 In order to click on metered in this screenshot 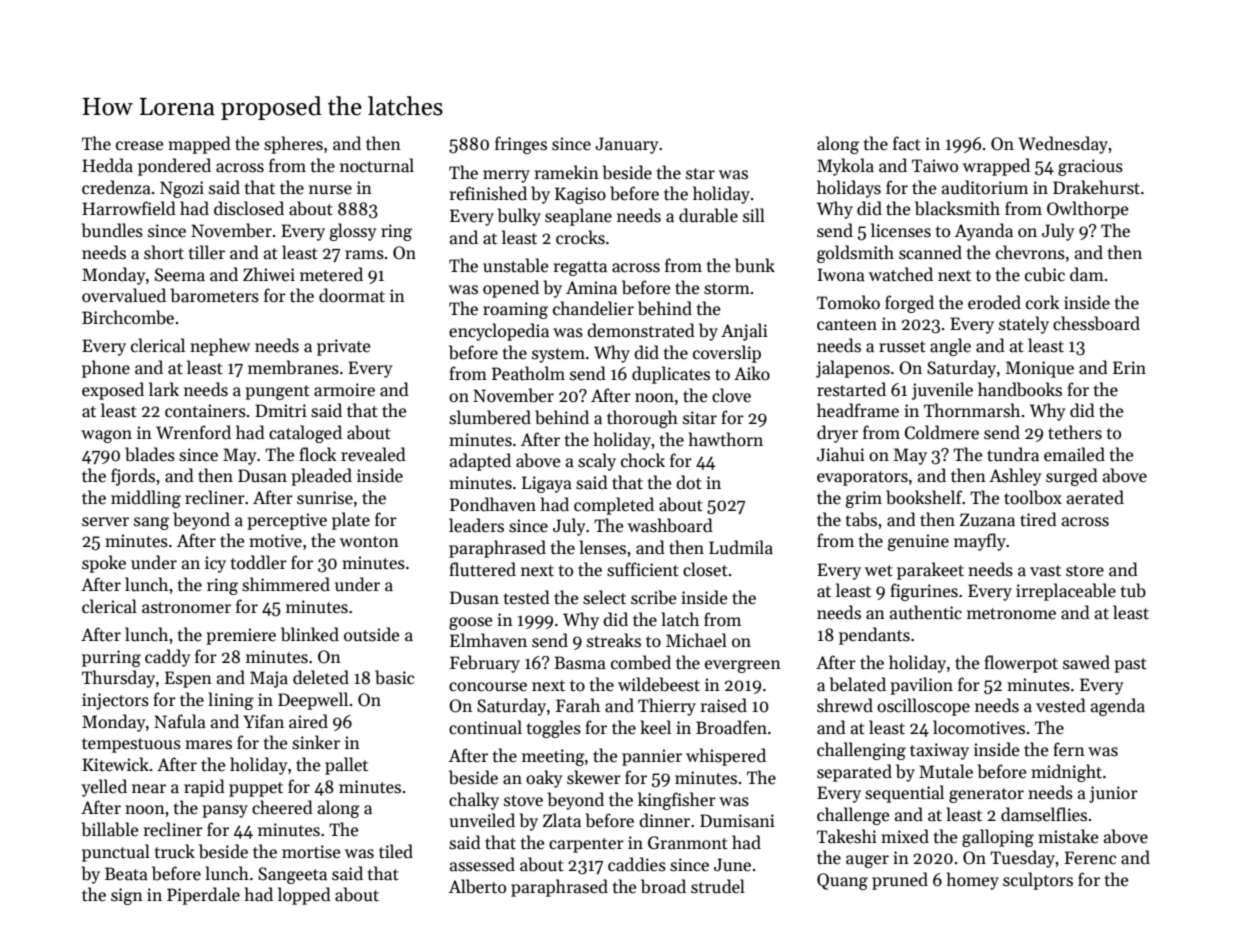, I will do `click(331, 274)`.
